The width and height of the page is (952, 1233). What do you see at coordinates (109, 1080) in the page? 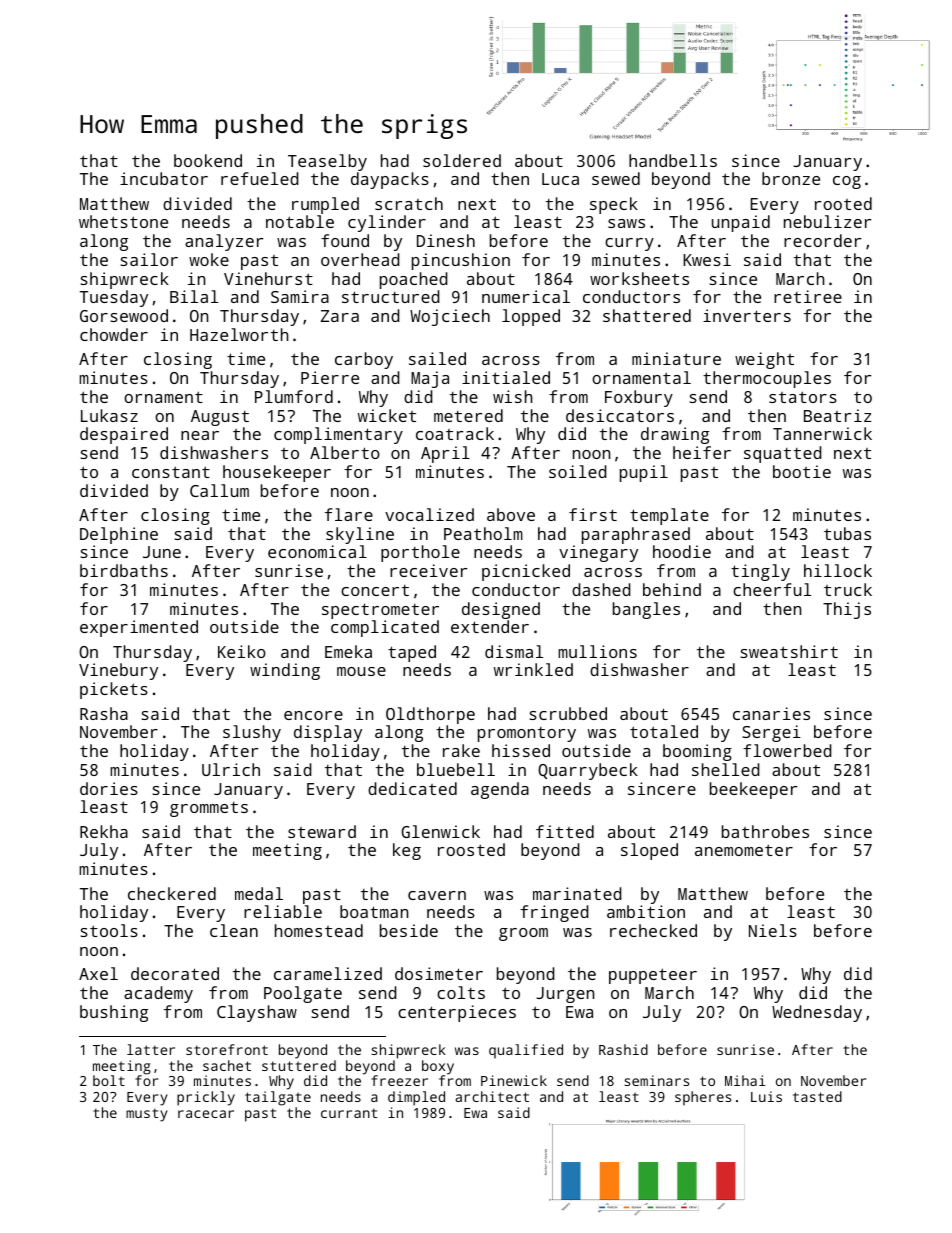
I see `bolt` at bounding box center [109, 1080].
